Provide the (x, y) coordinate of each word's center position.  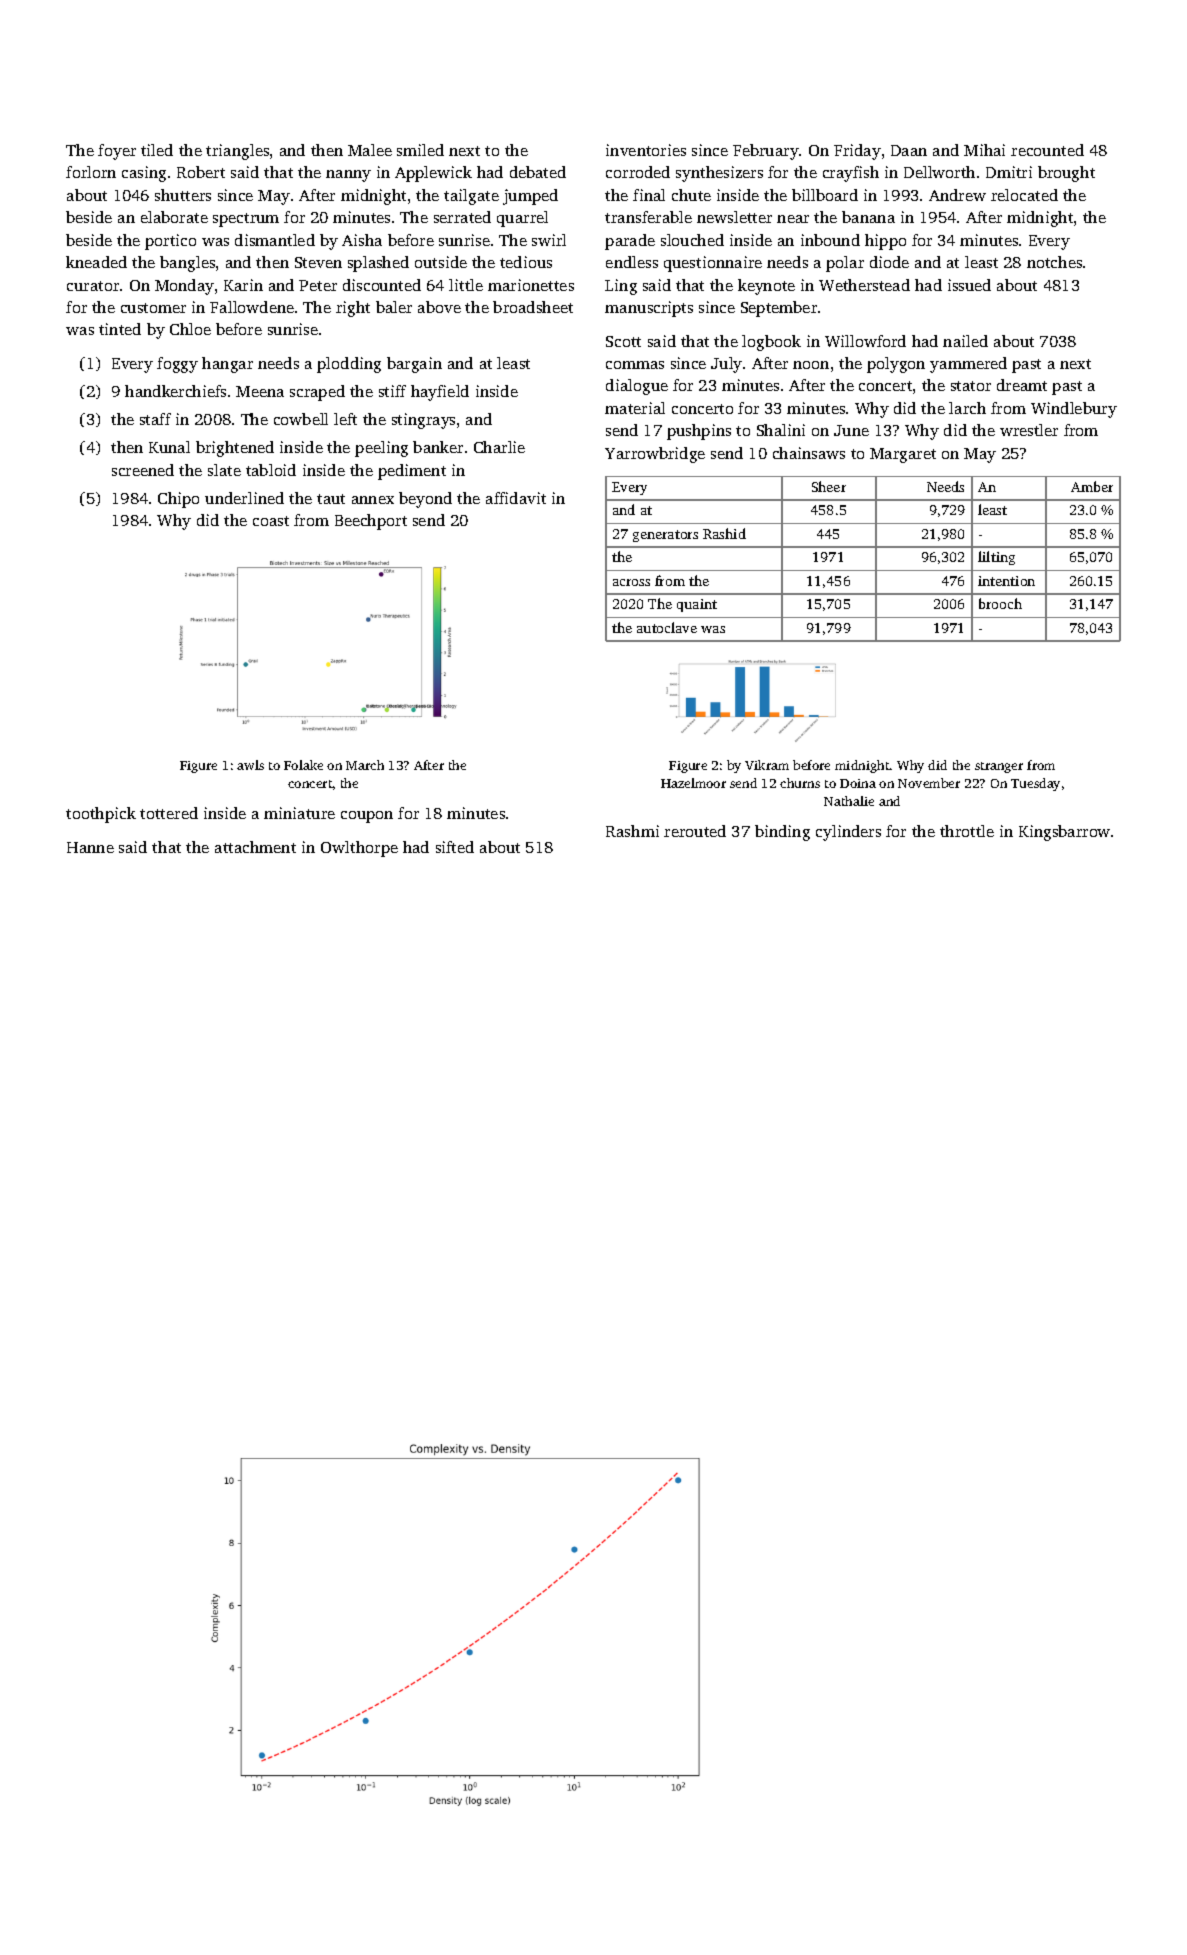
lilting (996, 558)
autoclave (667, 627)
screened (143, 470)
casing (144, 174)
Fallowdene (252, 307)
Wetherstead (864, 285)
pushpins (699, 432)
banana (868, 217)
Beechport (371, 522)
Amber (1092, 486)
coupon (367, 817)
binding (782, 833)
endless (632, 262)
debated (538, 172)
